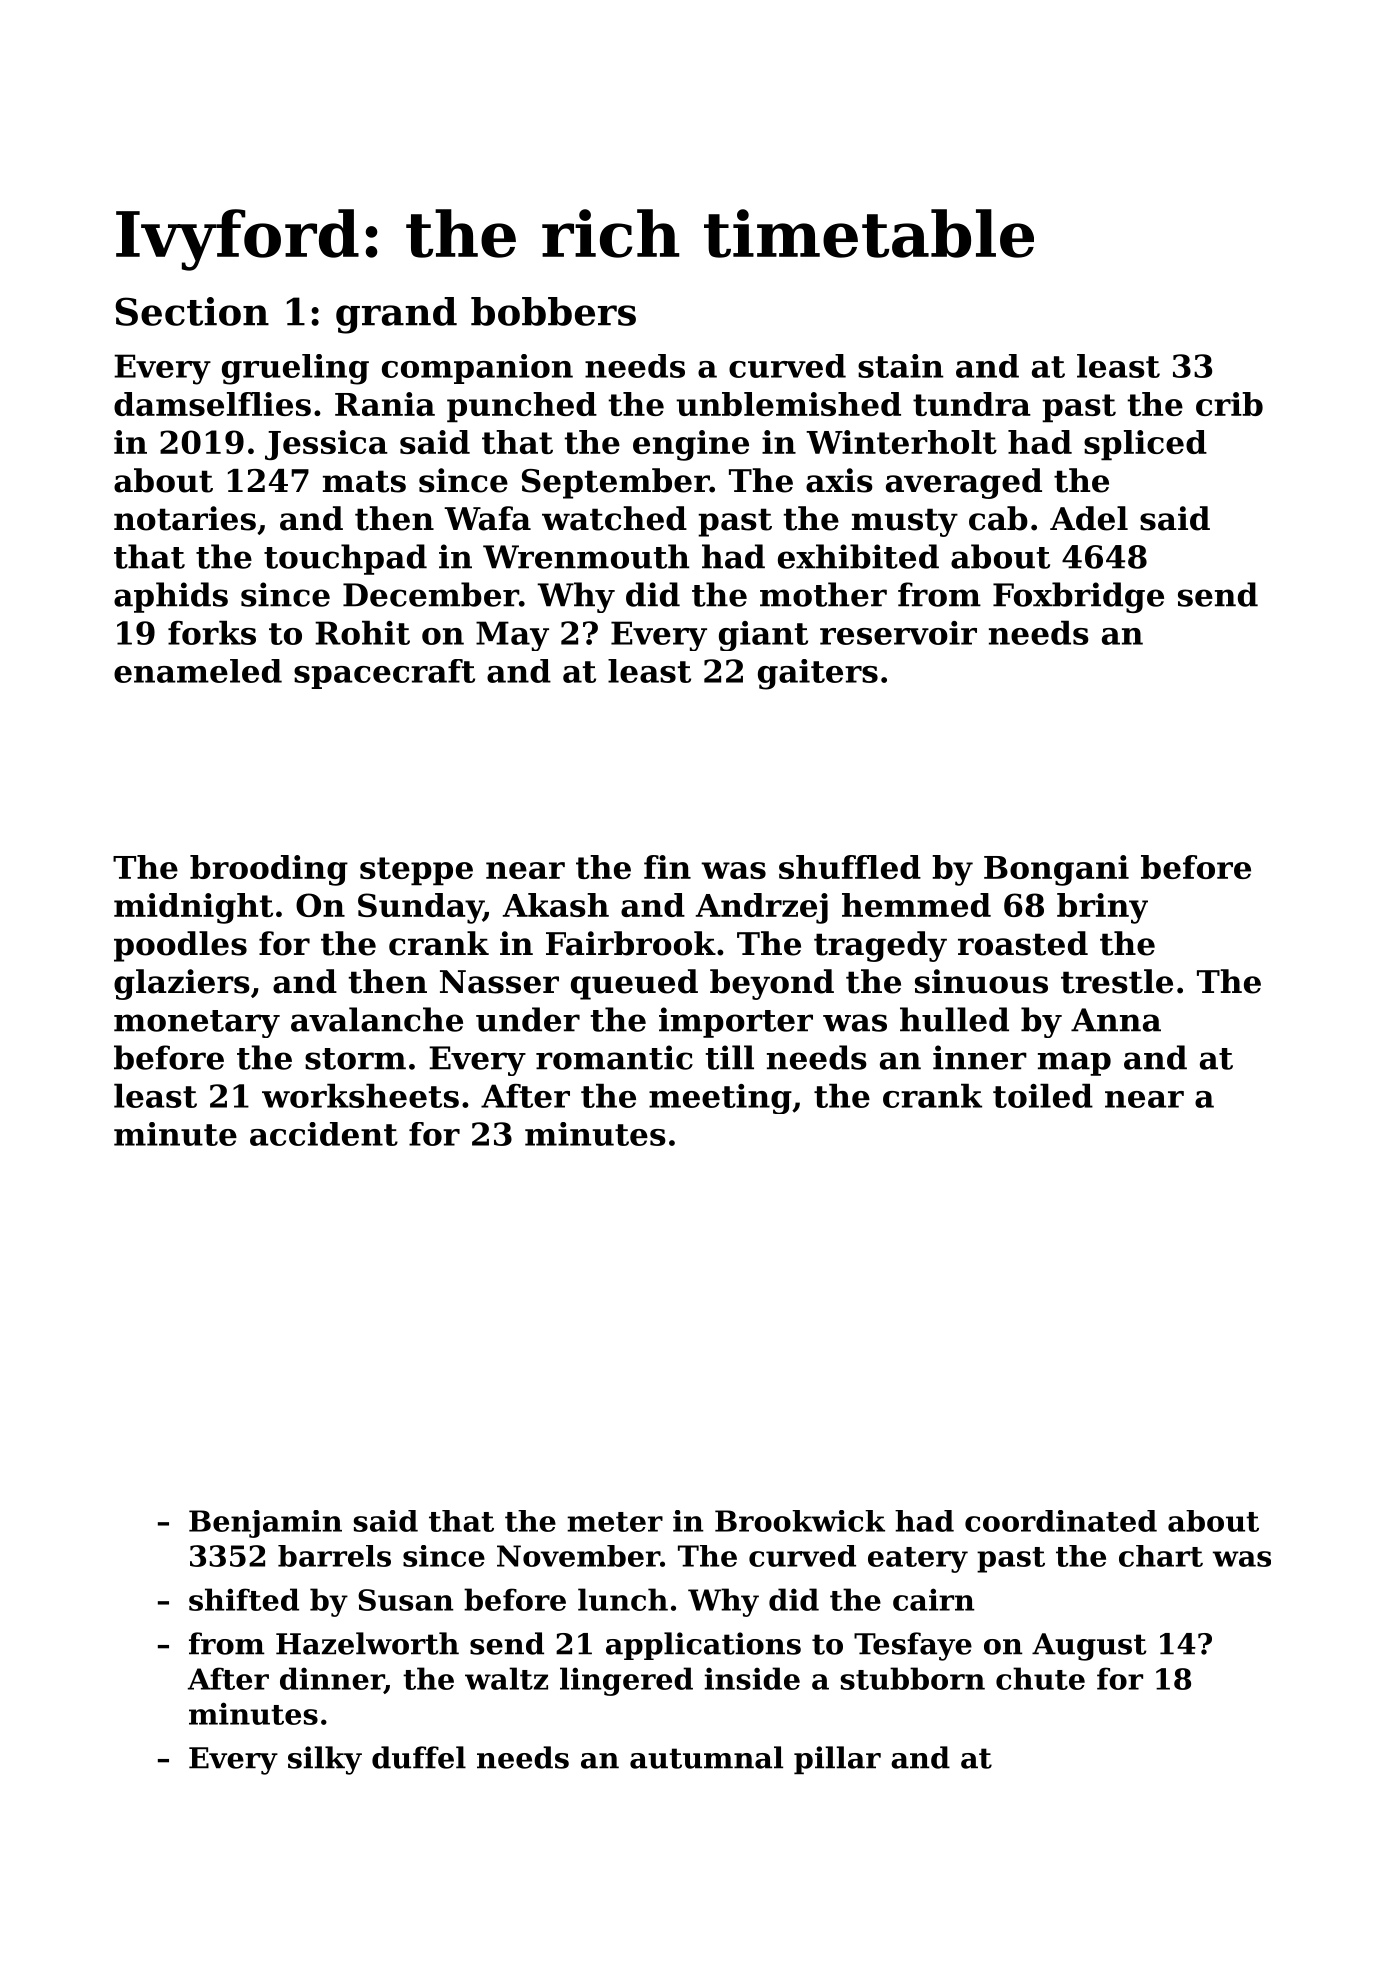  What do you see at coordinates (385, 404) in the screenshot?
I see `Rania` at bounding box center [385, 404].
